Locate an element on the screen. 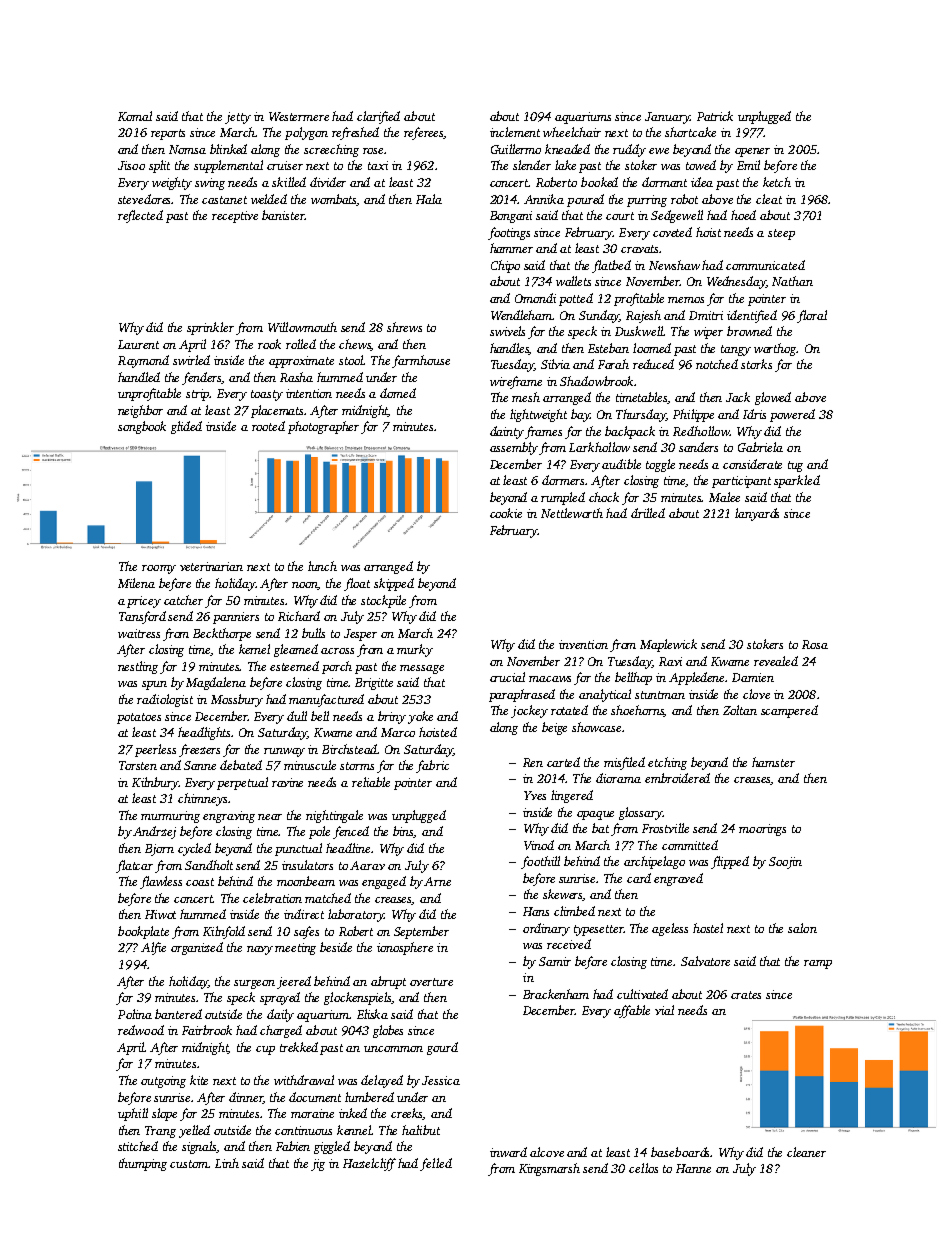 Image resolution: width=952 pixels, height=1233 pixels. debated is located at coordinates (241, 765).
